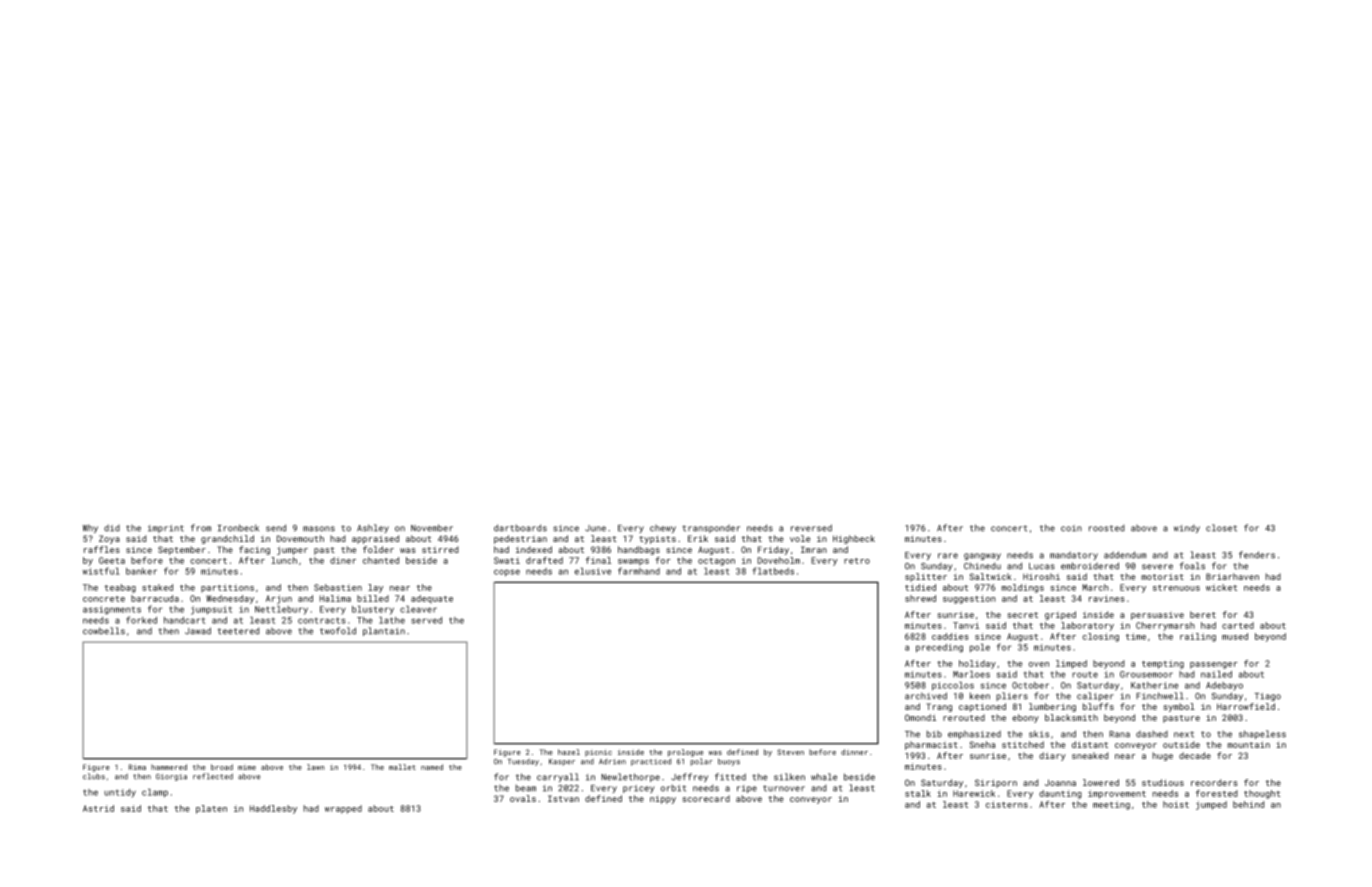 This screenshot has width=1372, height=887. What do you see at coordinates (227, 539) in the screenshot?
I see `grandchild` at bounding box center [227, 539].
